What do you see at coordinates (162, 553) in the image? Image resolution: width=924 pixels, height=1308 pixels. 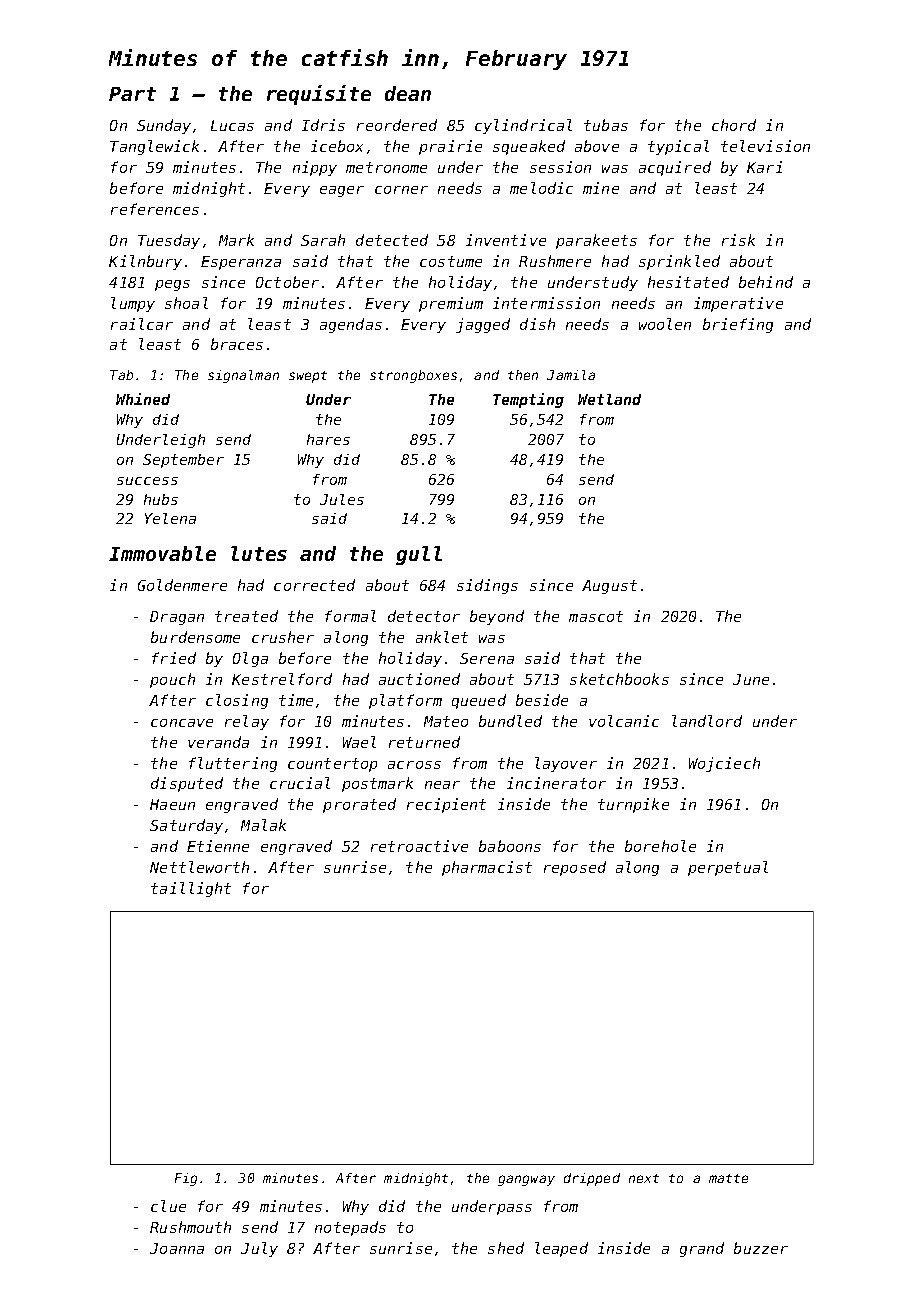 I see `Immovable` at bounding box center [162, 553].
